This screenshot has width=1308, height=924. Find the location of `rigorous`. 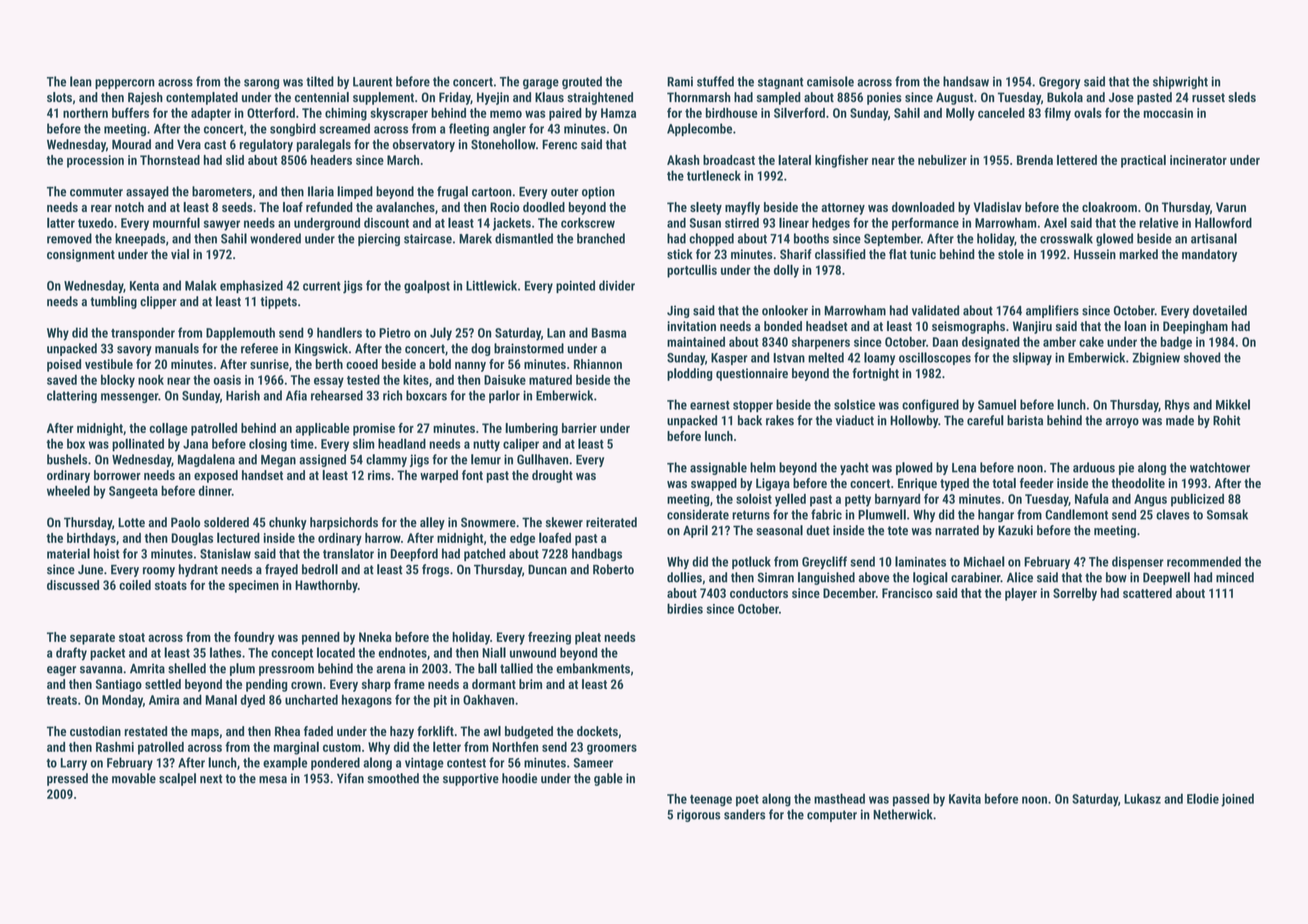

rigorous is located at coordinates (699, 815).
